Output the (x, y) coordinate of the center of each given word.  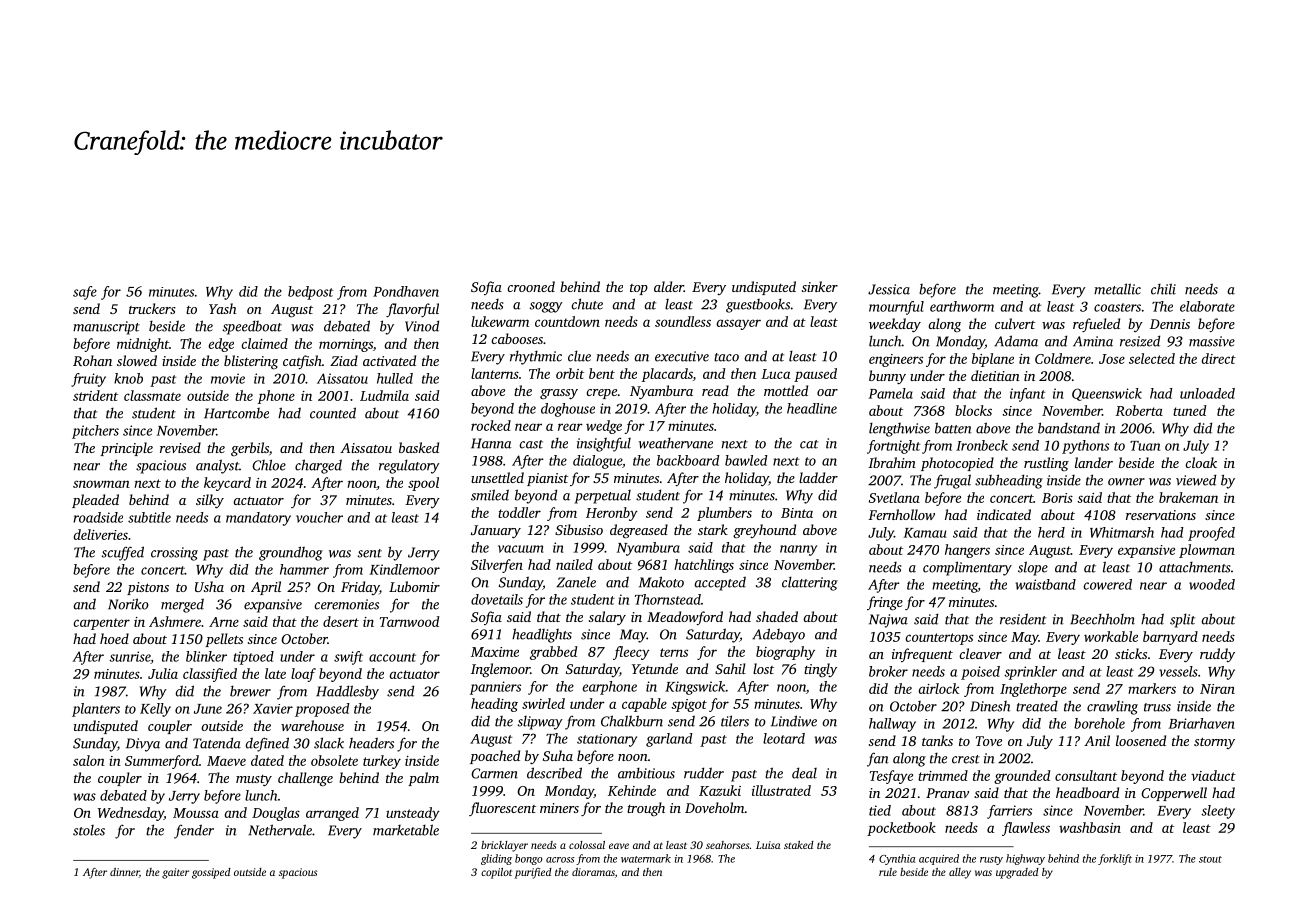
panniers (495, 688)
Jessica (889, 289)
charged (318, 466)
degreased (639, 531)
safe (85, 293)
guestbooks (758, 305)
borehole (1099, 723)
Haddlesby (347, 692)
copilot (496, 873)
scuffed (123, 553)
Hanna (491, 443)
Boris (1057, 498)
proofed (1211, 534)
